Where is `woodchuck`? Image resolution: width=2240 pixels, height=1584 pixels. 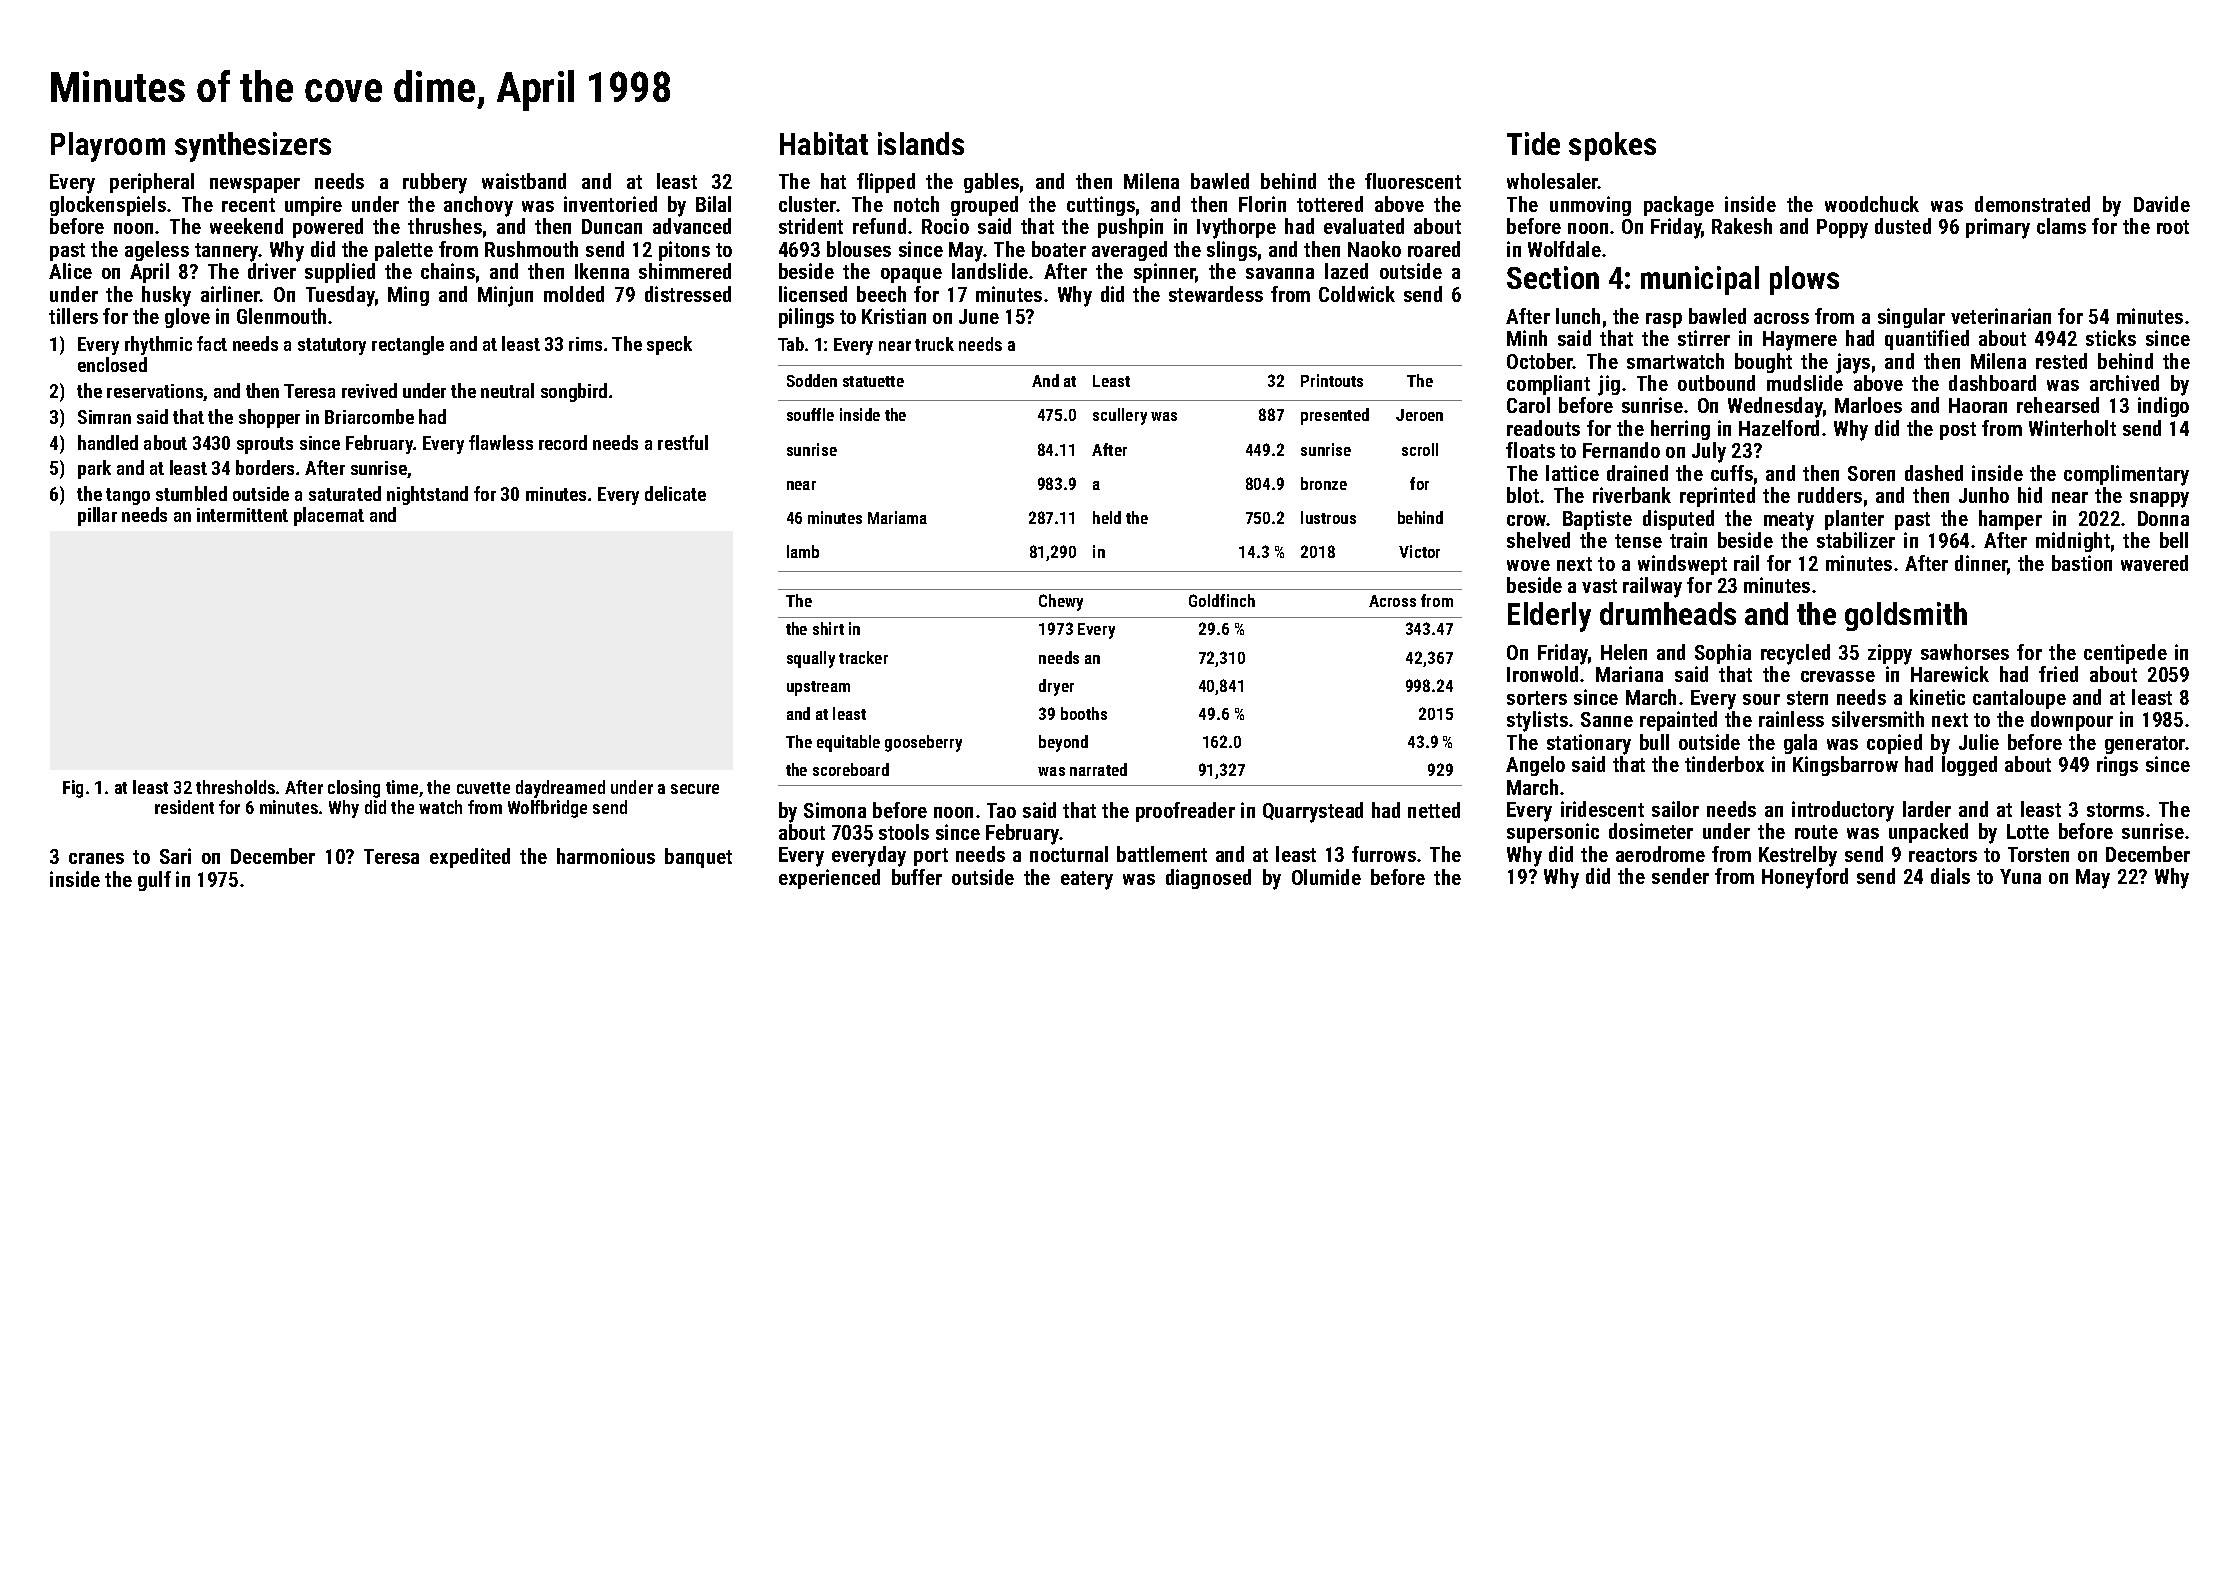 woodchuck is located at coordinates (1872, 204).
